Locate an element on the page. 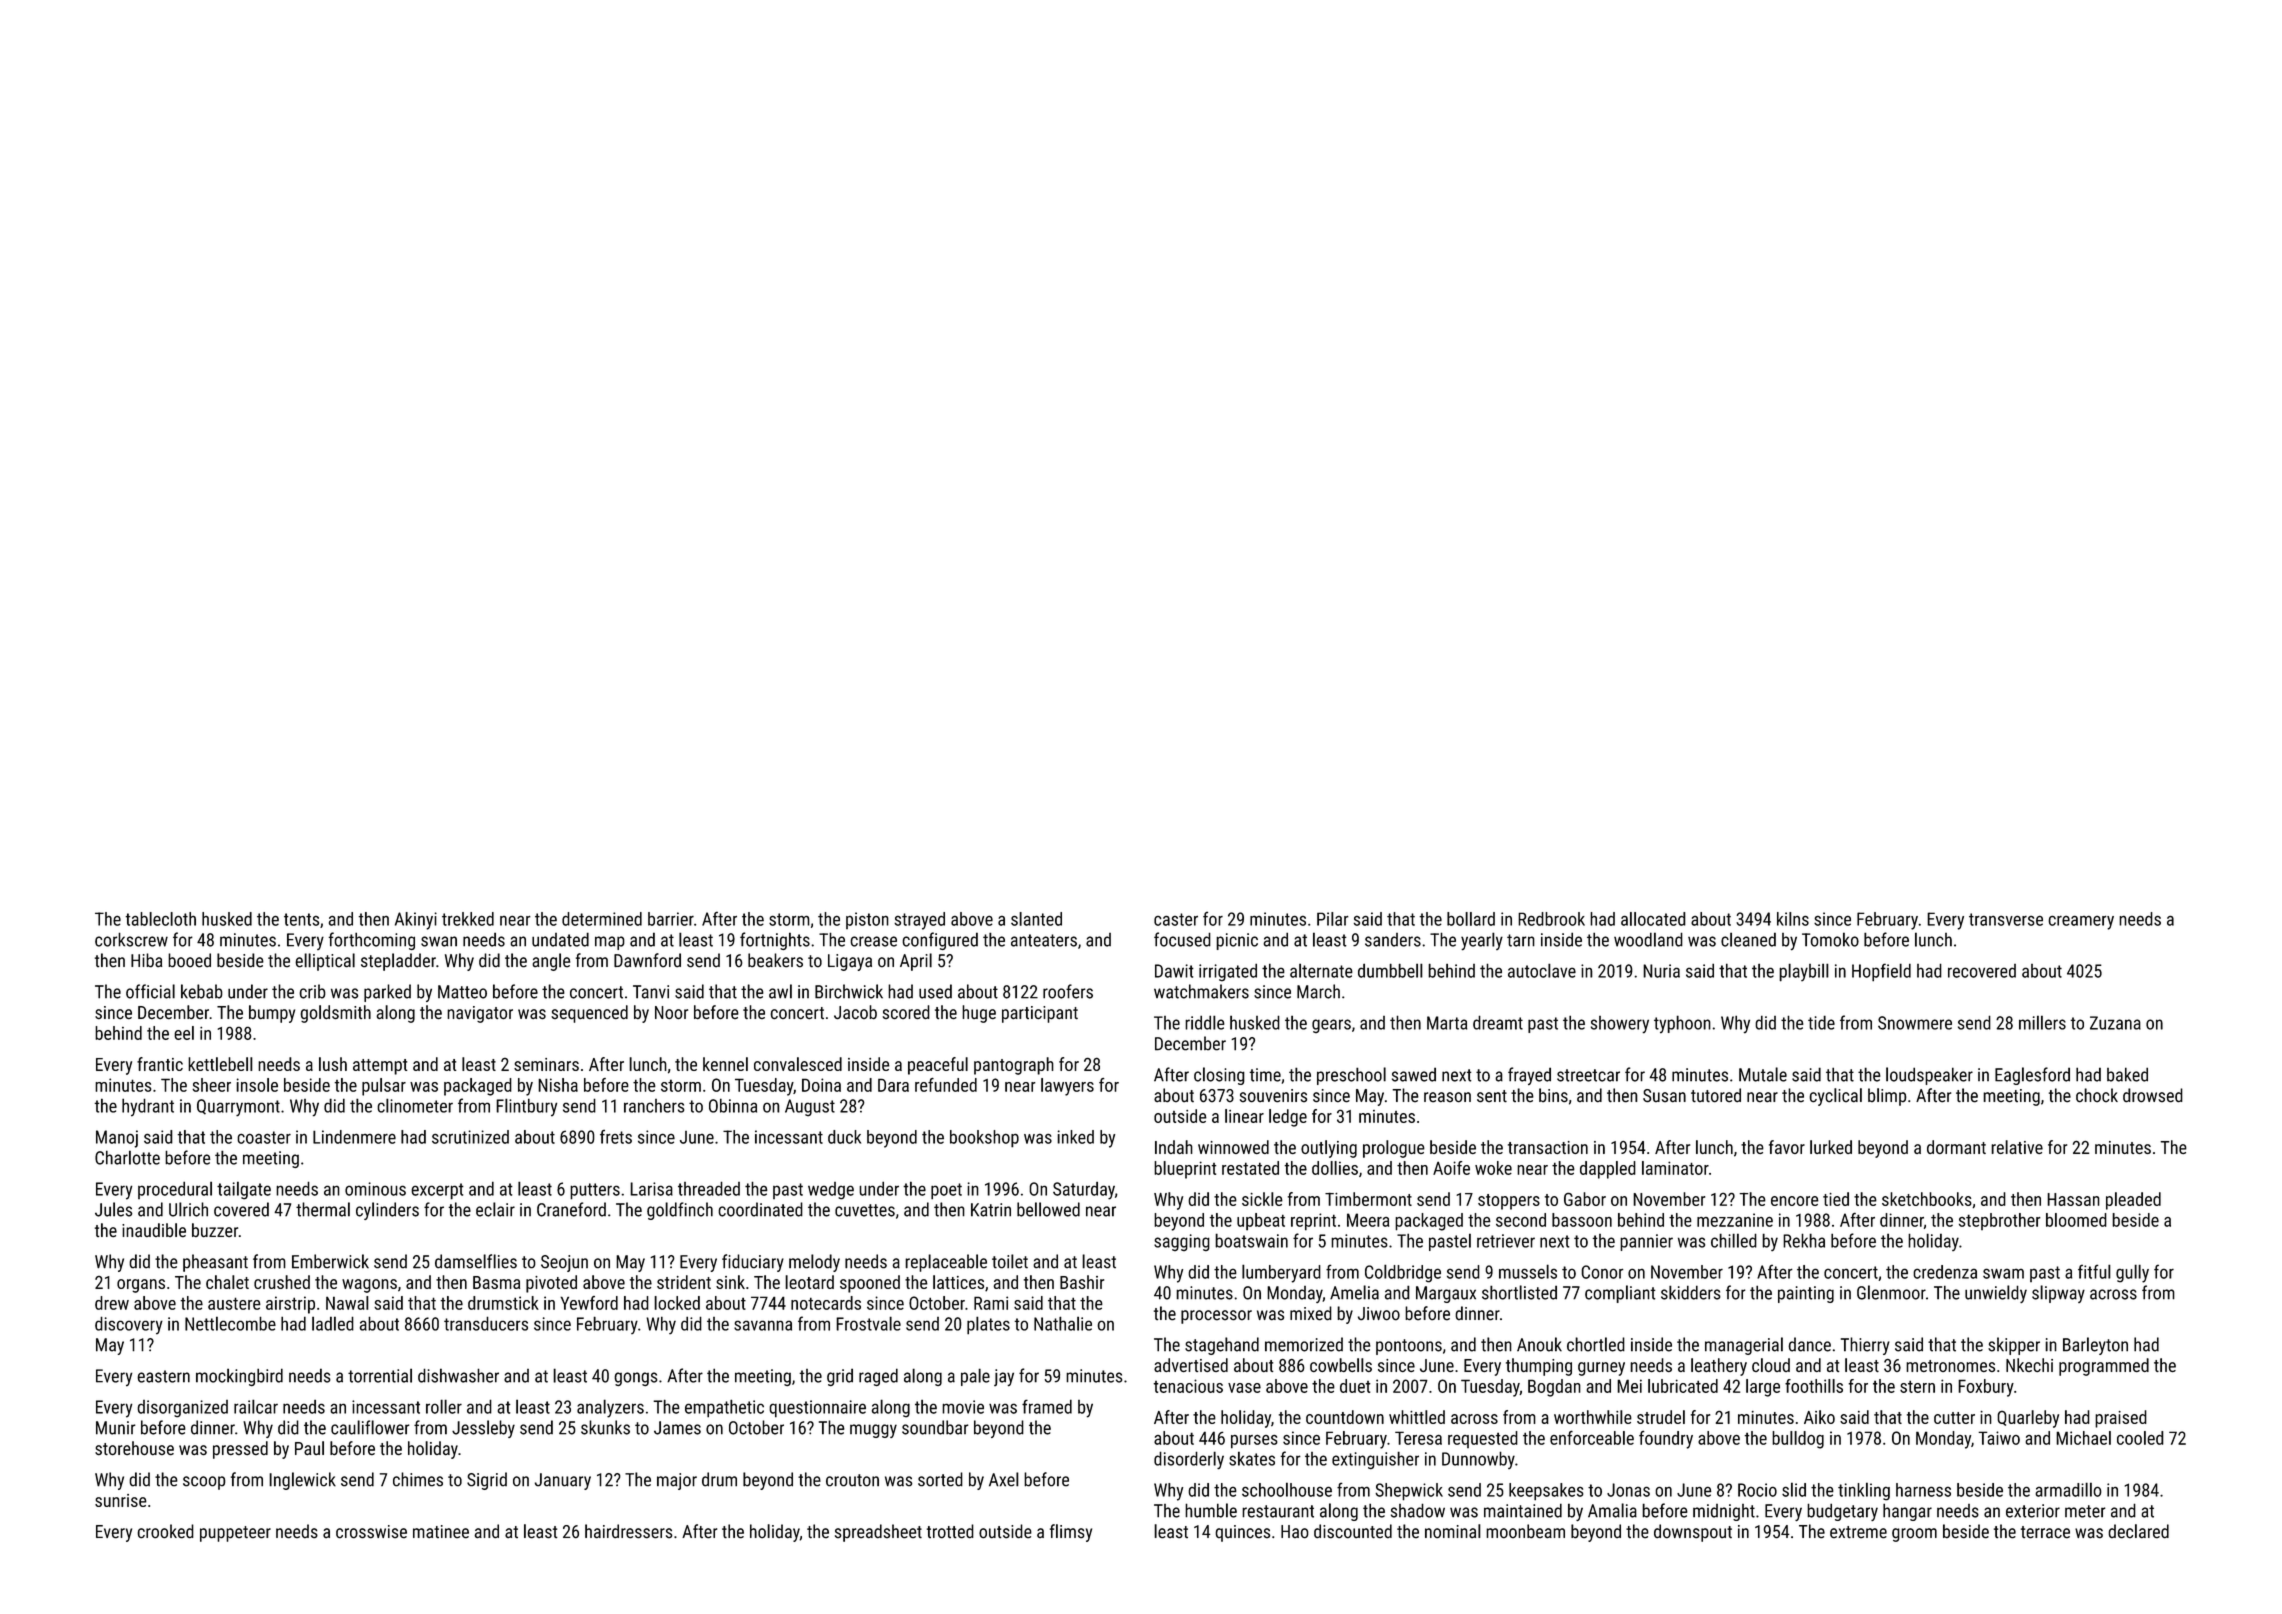 The height and width of the document is (1614, 2282). Michael is located at coordinates (2083, 1438).
